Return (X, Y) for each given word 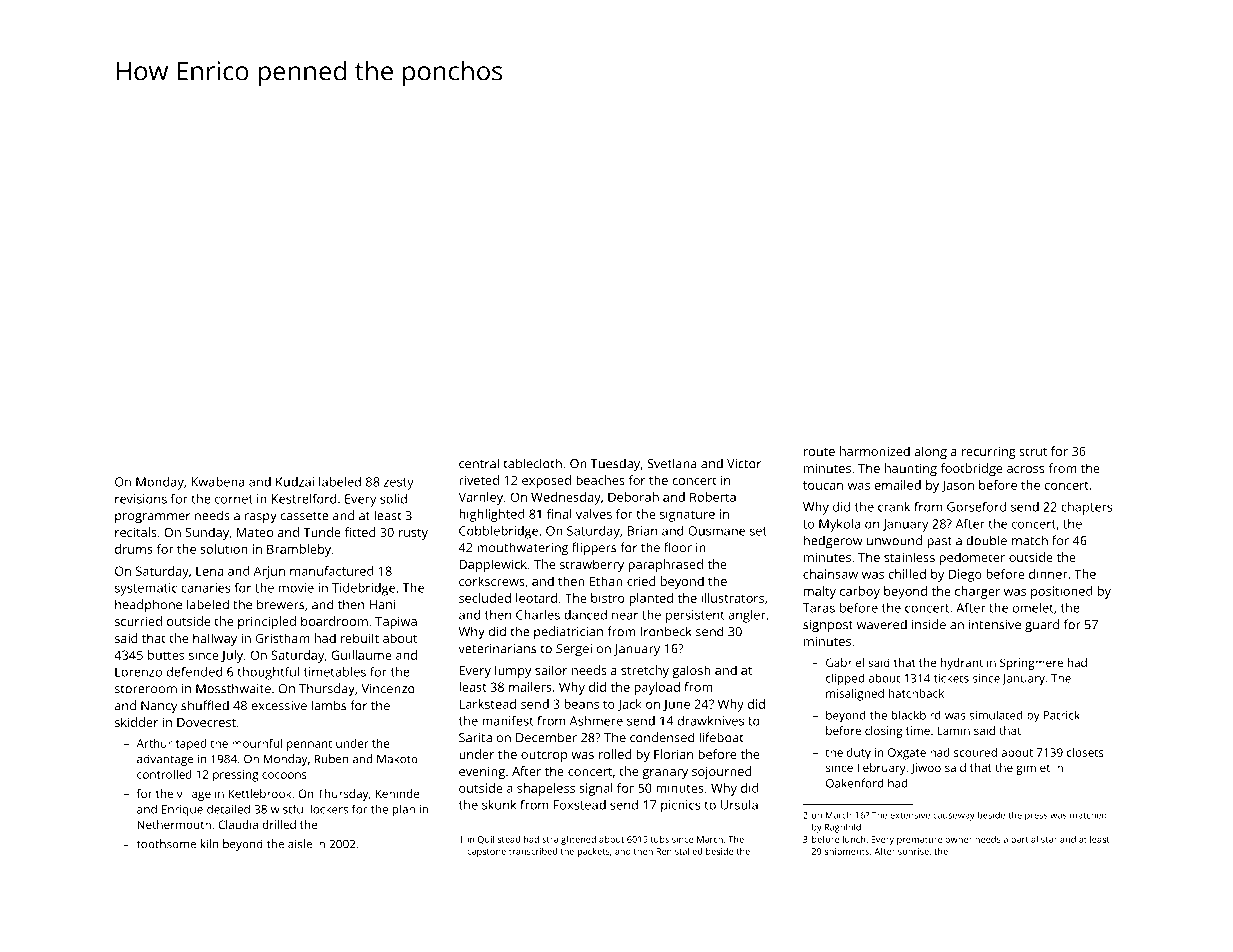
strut (1033, 452)
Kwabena (218, 482)
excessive (279, 706)
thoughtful (268, 673)
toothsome (166, 844)
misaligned (855, 695)
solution (224, 549)
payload (657, 688)
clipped (845, 679)
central (479, 463)
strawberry (592, 565)
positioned (1062, 592)
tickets (951, 678)
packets (594, 852)
